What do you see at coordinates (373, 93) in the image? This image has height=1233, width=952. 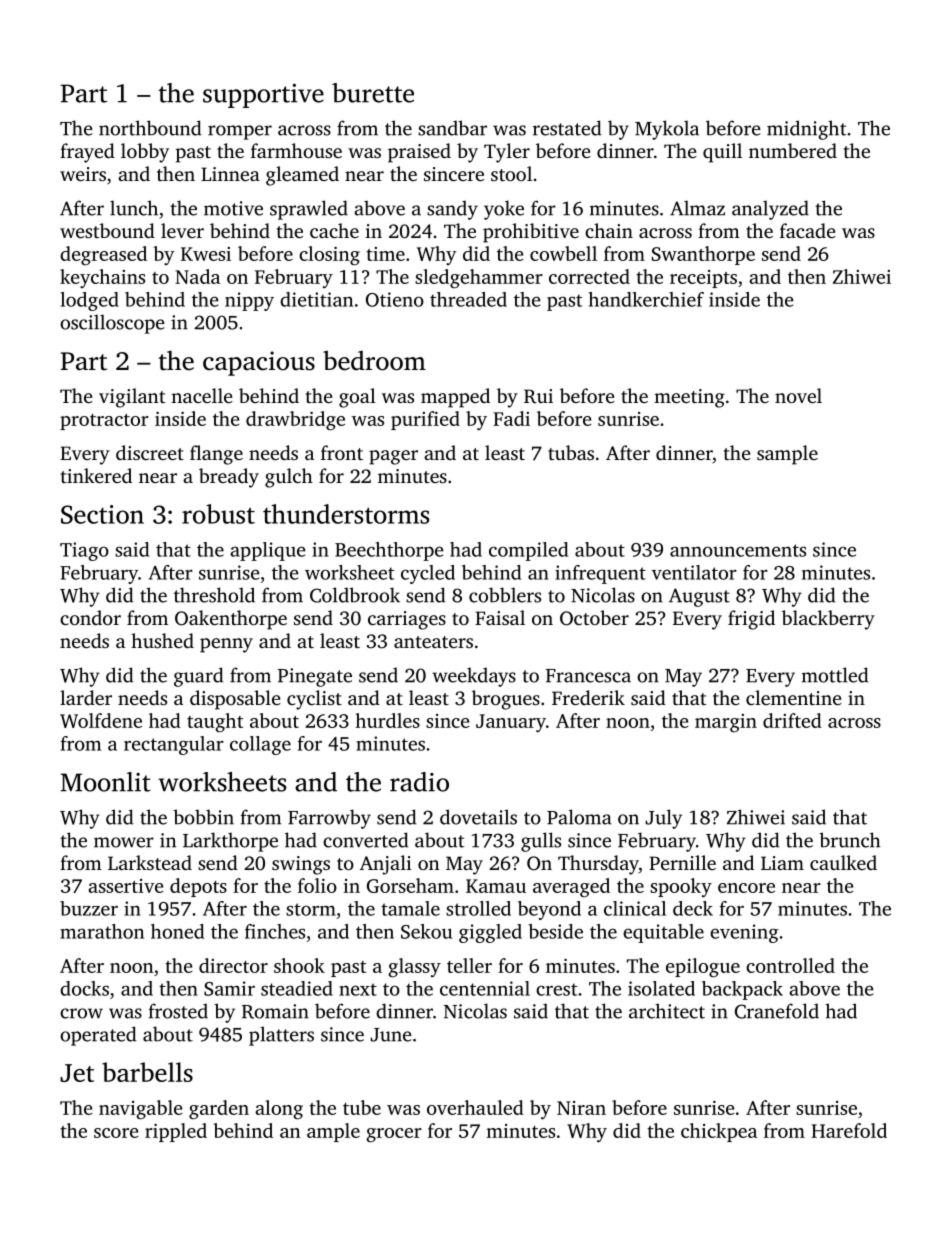 I see `burette` at bounding box center [373, 93].
